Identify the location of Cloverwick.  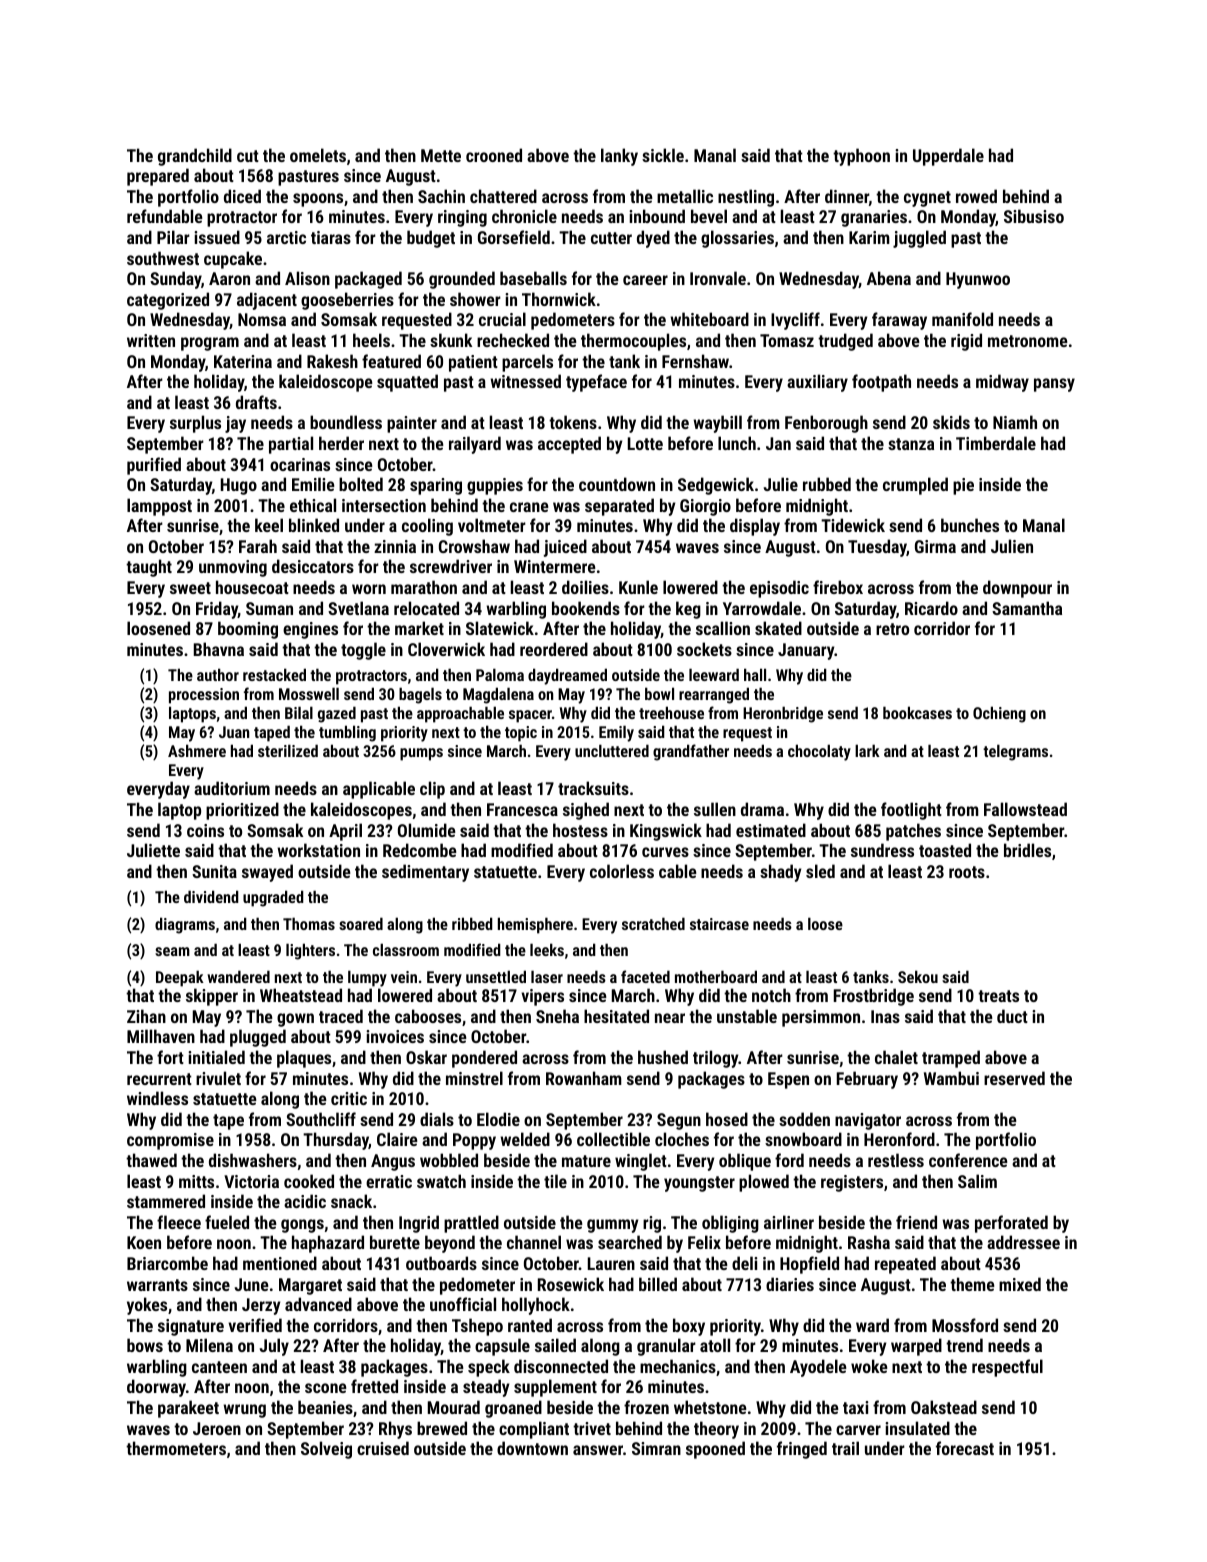
(446, 649).
